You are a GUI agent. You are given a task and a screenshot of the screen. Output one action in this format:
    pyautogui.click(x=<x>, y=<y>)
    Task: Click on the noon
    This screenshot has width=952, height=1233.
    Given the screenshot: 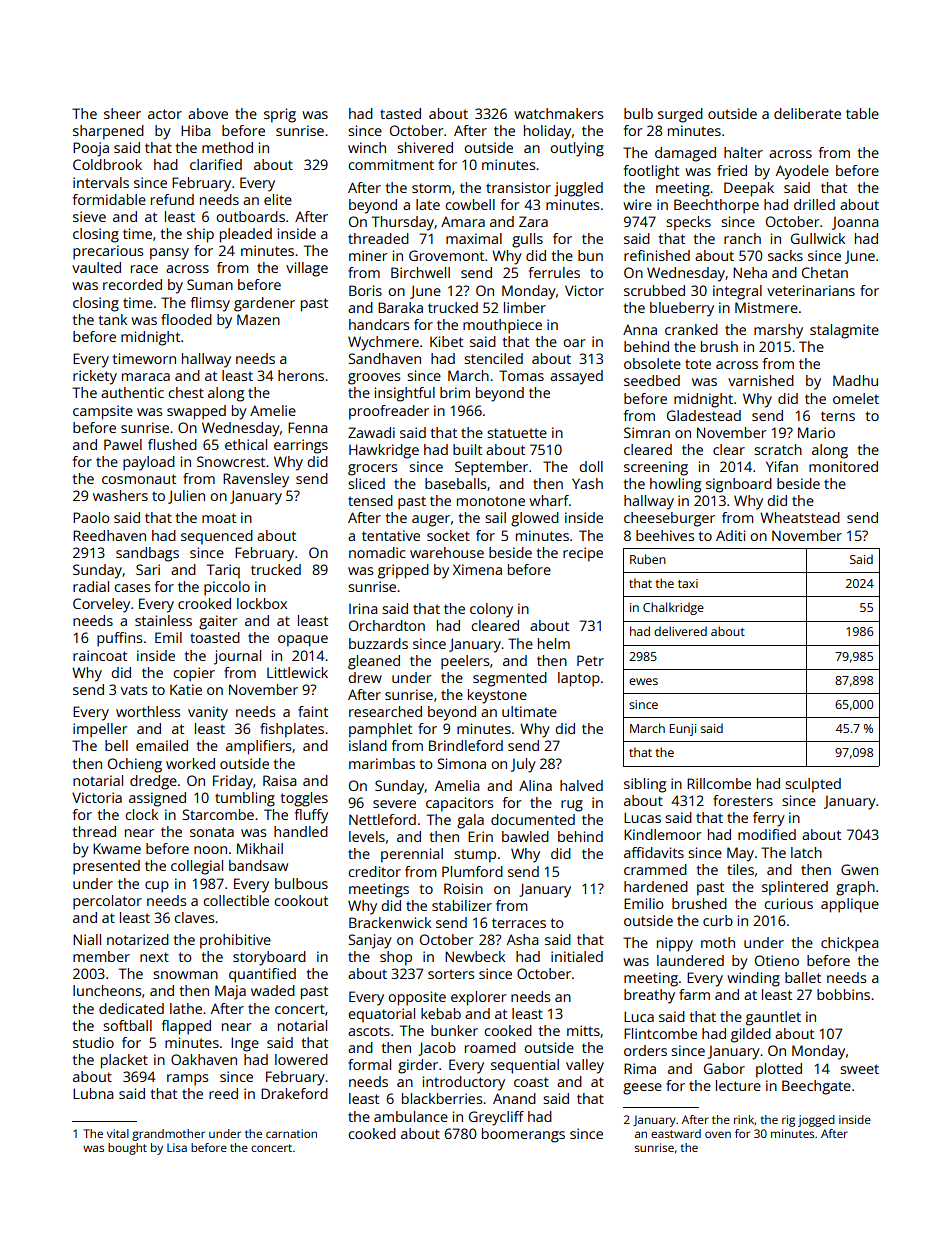 What is the action you would take?
    pyautogui.click(x=210, y=850)
